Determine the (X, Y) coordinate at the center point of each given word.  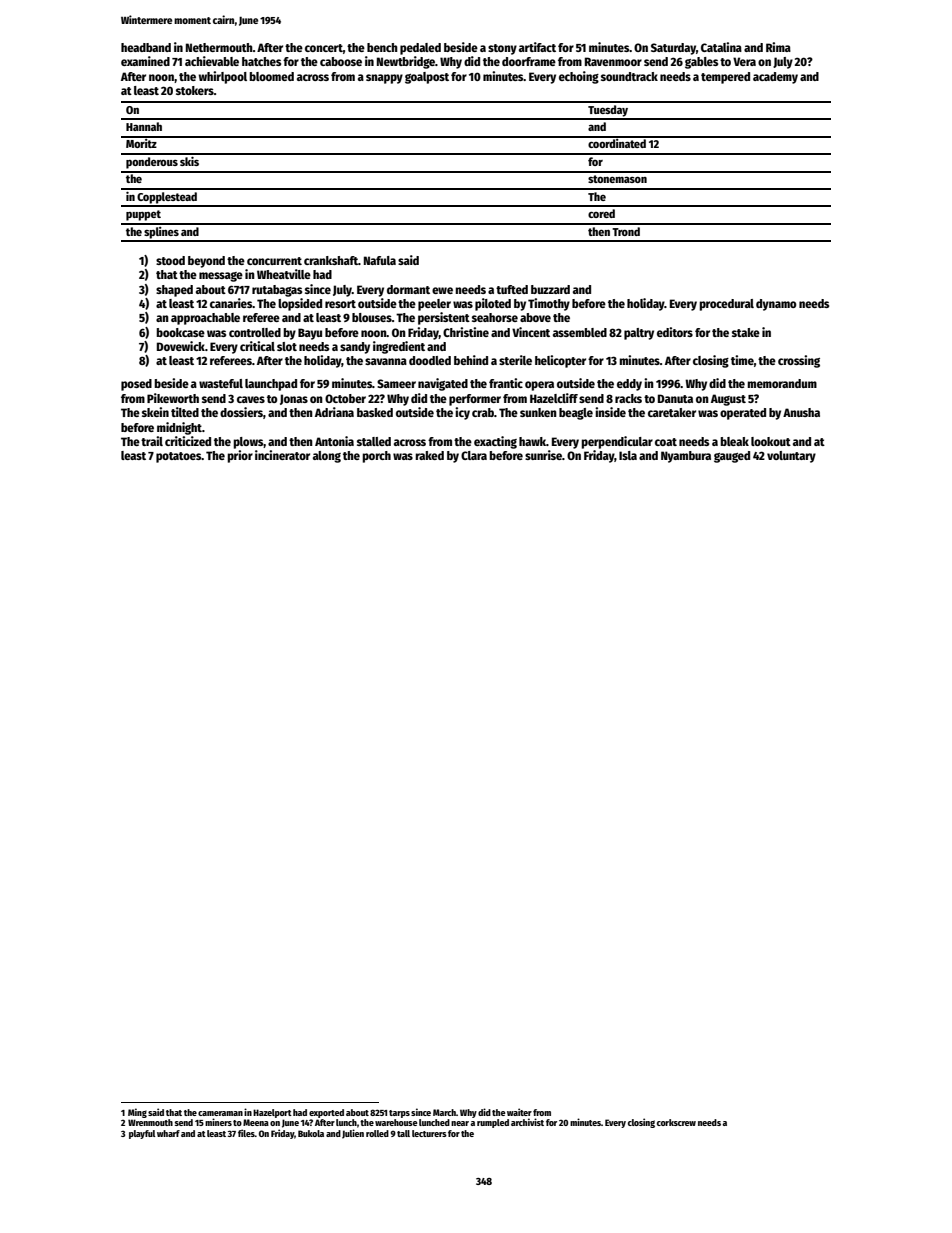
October (345, 398)
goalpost (427, 78)
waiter (519, 1112)
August (728, 400)
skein (155, 412)
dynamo (776, 305)
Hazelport (272, 1113)
